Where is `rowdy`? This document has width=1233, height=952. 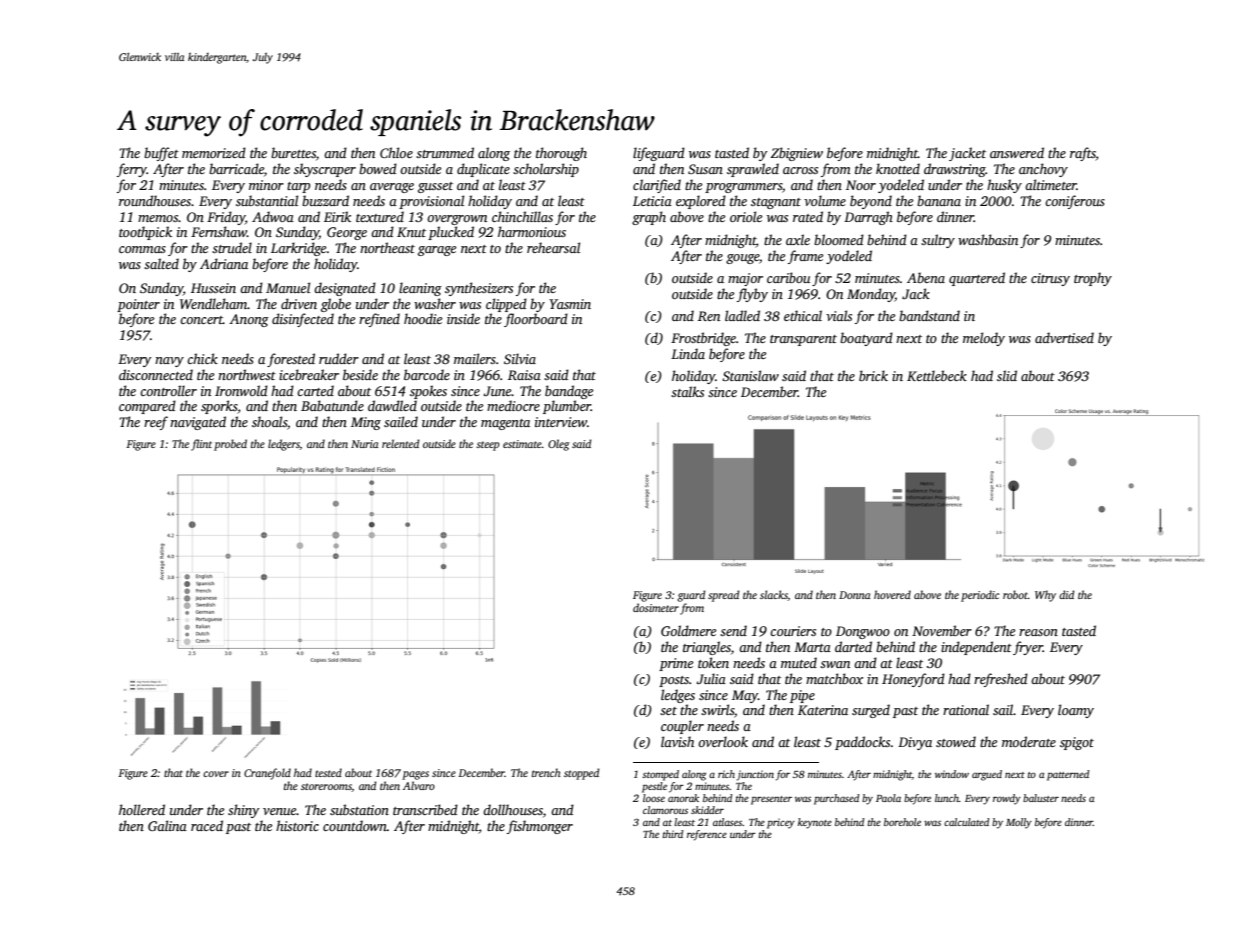
rowdy is located at coordinates (1007, 799).
